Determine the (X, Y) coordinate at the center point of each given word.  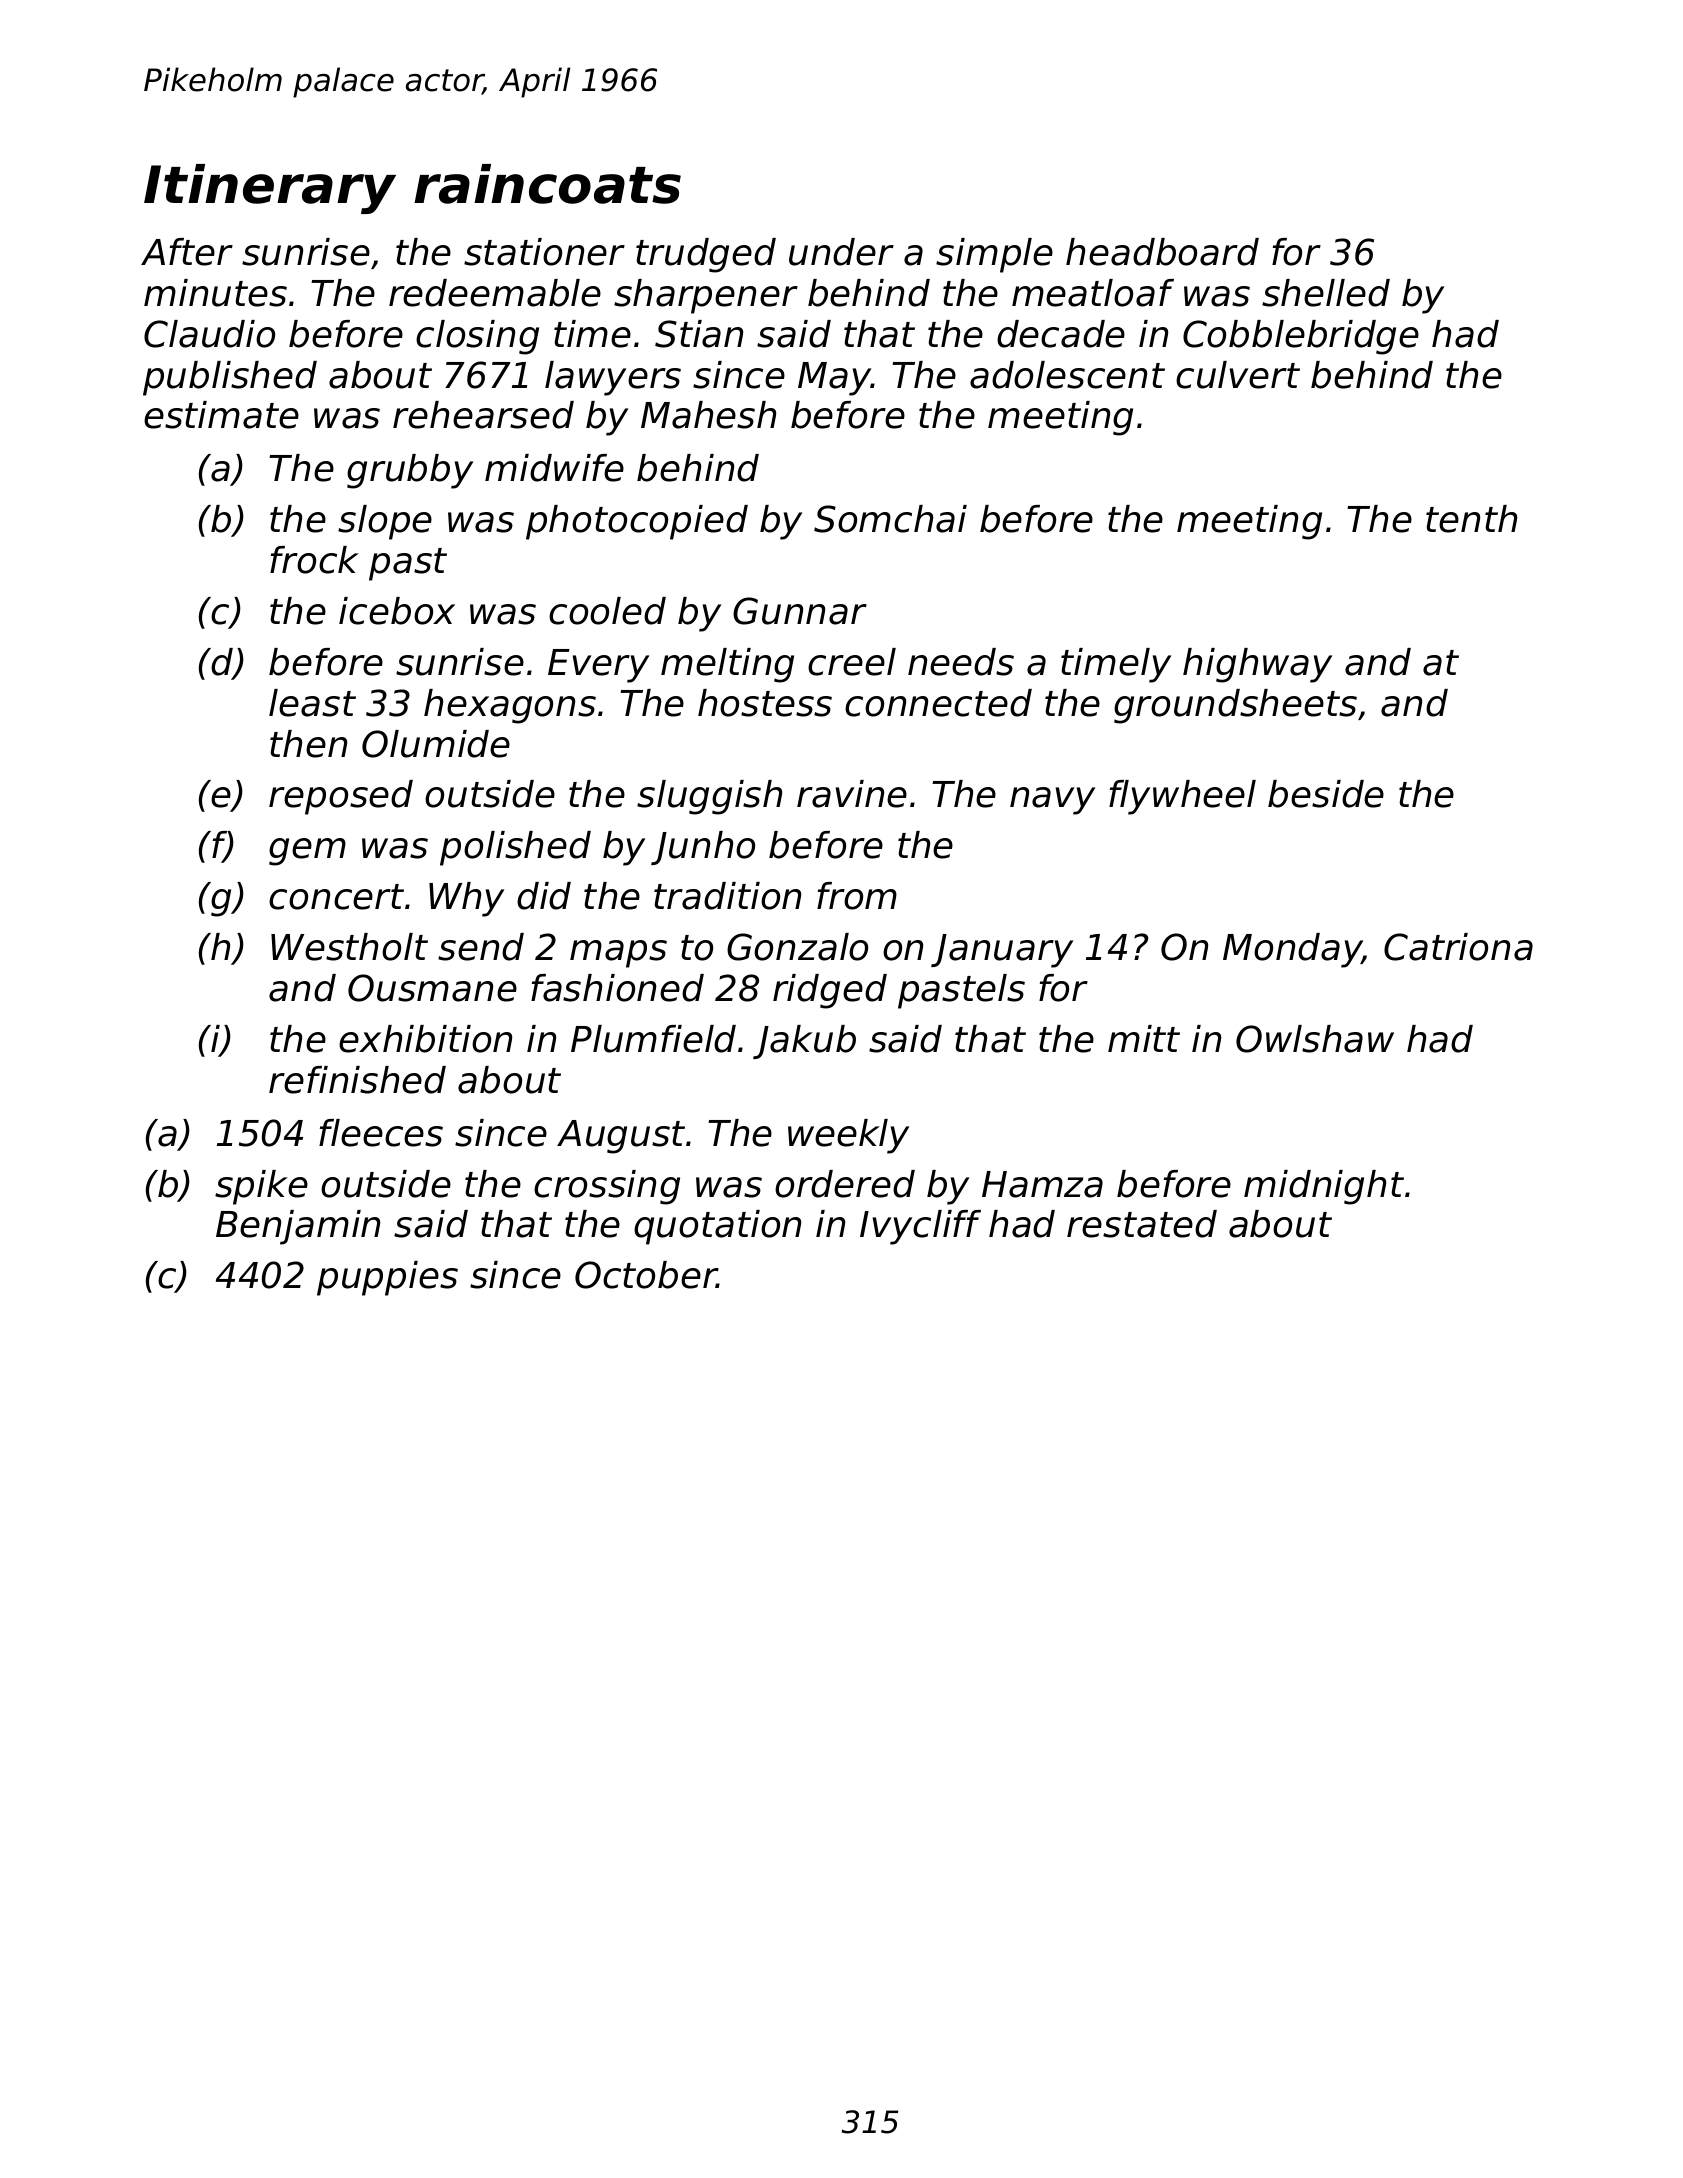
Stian (699, 334)
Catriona (1458, 947)
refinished (357, 1080)
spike (261, 1187)
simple (994, 255)
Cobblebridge (1301, 337)
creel (852, 662)
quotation (717, 1227)
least (312, 703)
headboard (1162, 252)
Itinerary (270, 189)
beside (1326, 794)
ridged (830, 991)
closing (477, 337)
